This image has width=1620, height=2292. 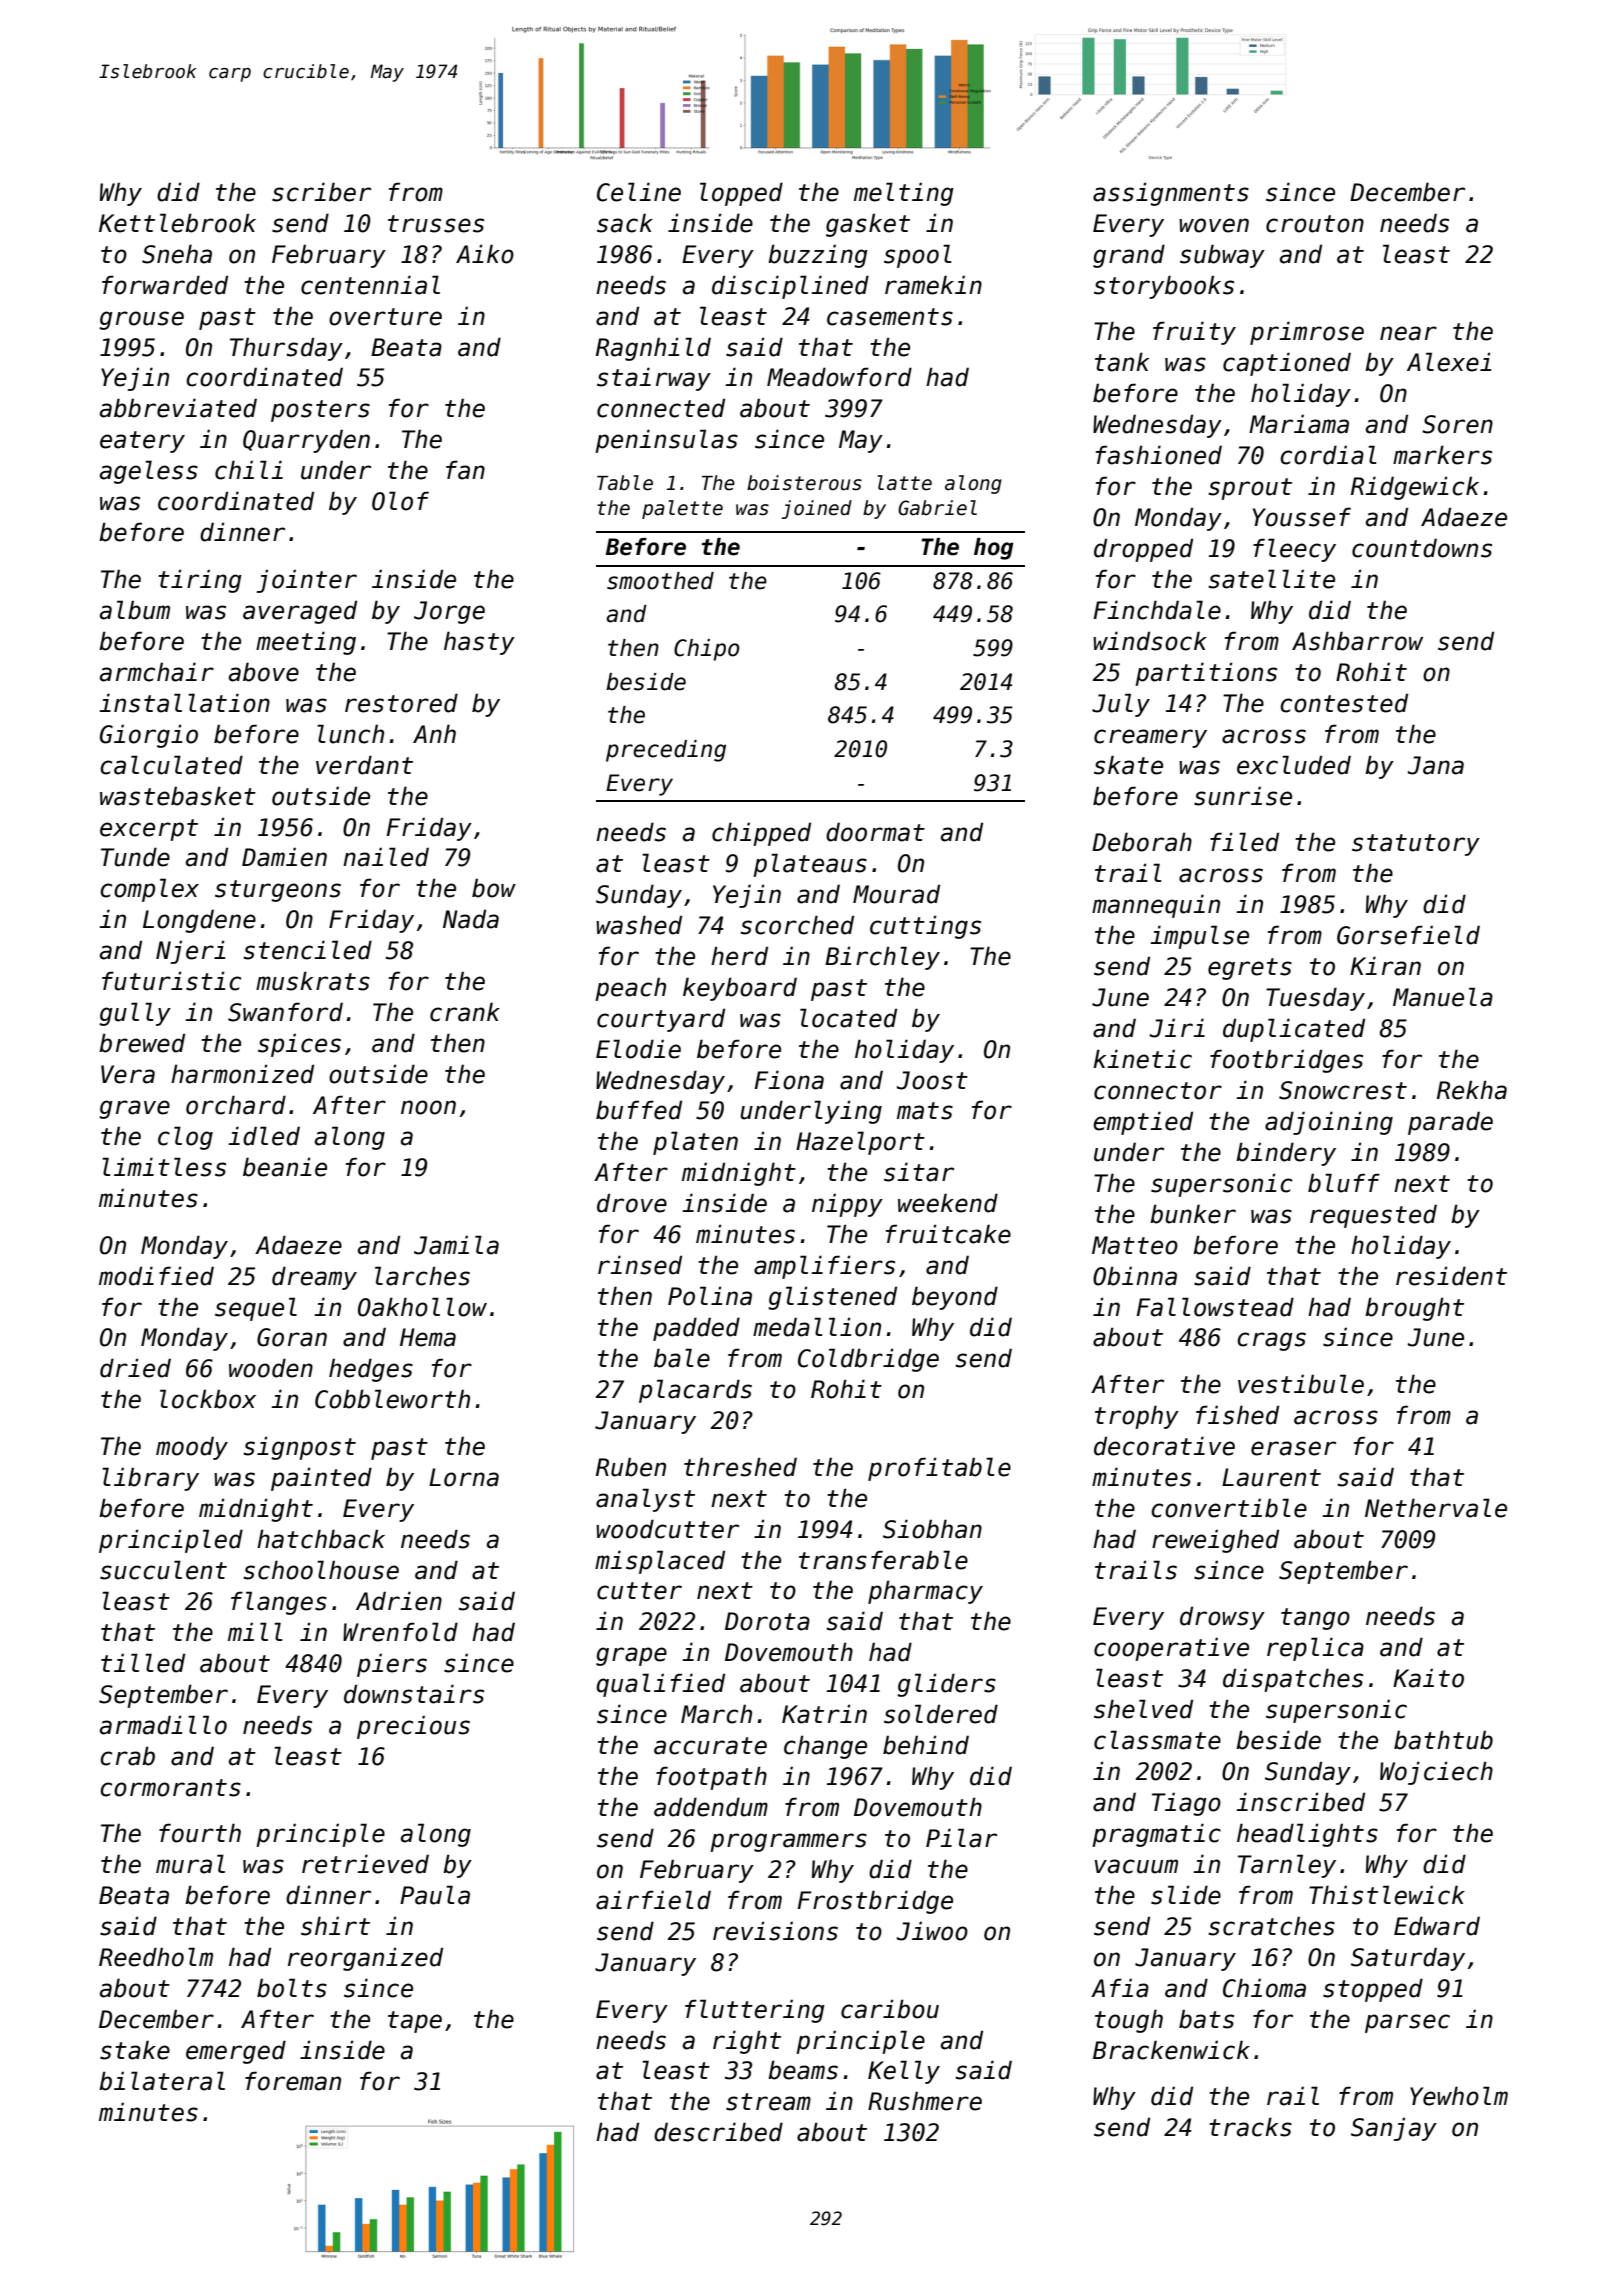 I want to click on located, so click(x=848, y=1018).
